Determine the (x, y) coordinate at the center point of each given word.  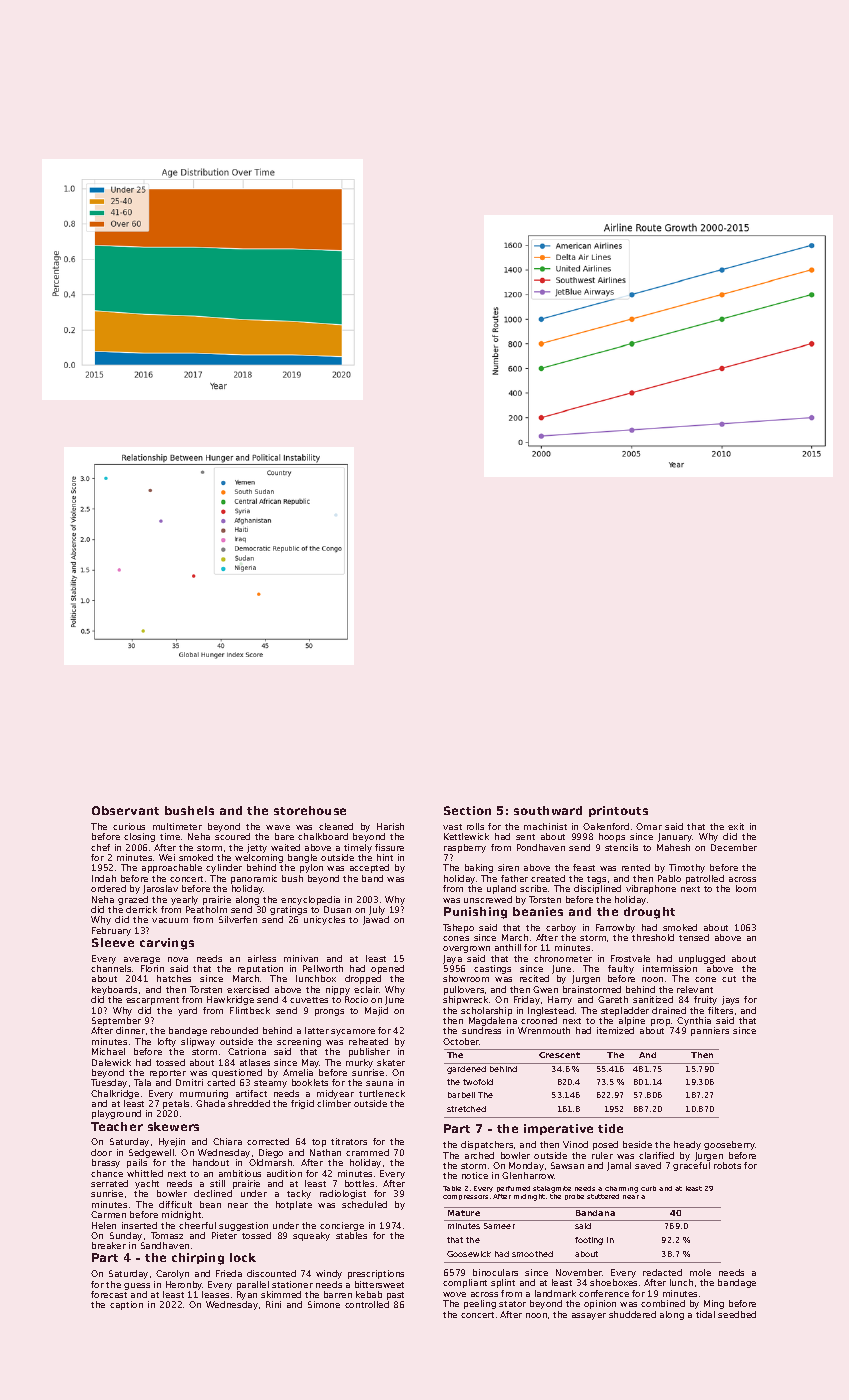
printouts (618, 811)
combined (663, 1303)
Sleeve (113, 942)
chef (100, 847)
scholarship (486, 1011)
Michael (108, 1051)
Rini (273, 1304)
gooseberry (729, 1145)
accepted (369, 868)
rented (636, 867)
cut (729, 979)
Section (467, 810)
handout (211, 1162)
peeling (480, 1304)
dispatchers (487, 1145)
